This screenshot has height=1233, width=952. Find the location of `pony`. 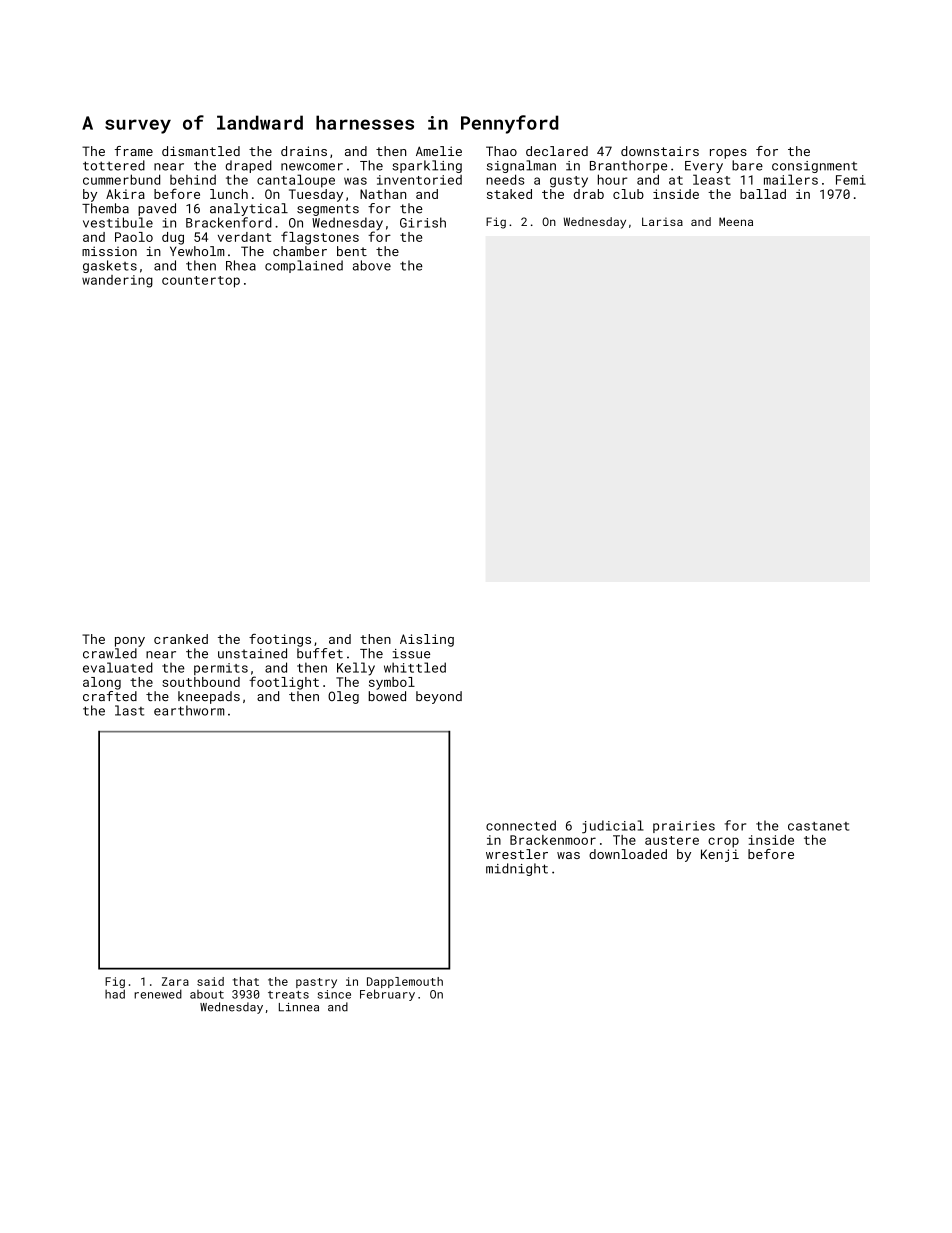

pony is located at coordinates (130, 642).
